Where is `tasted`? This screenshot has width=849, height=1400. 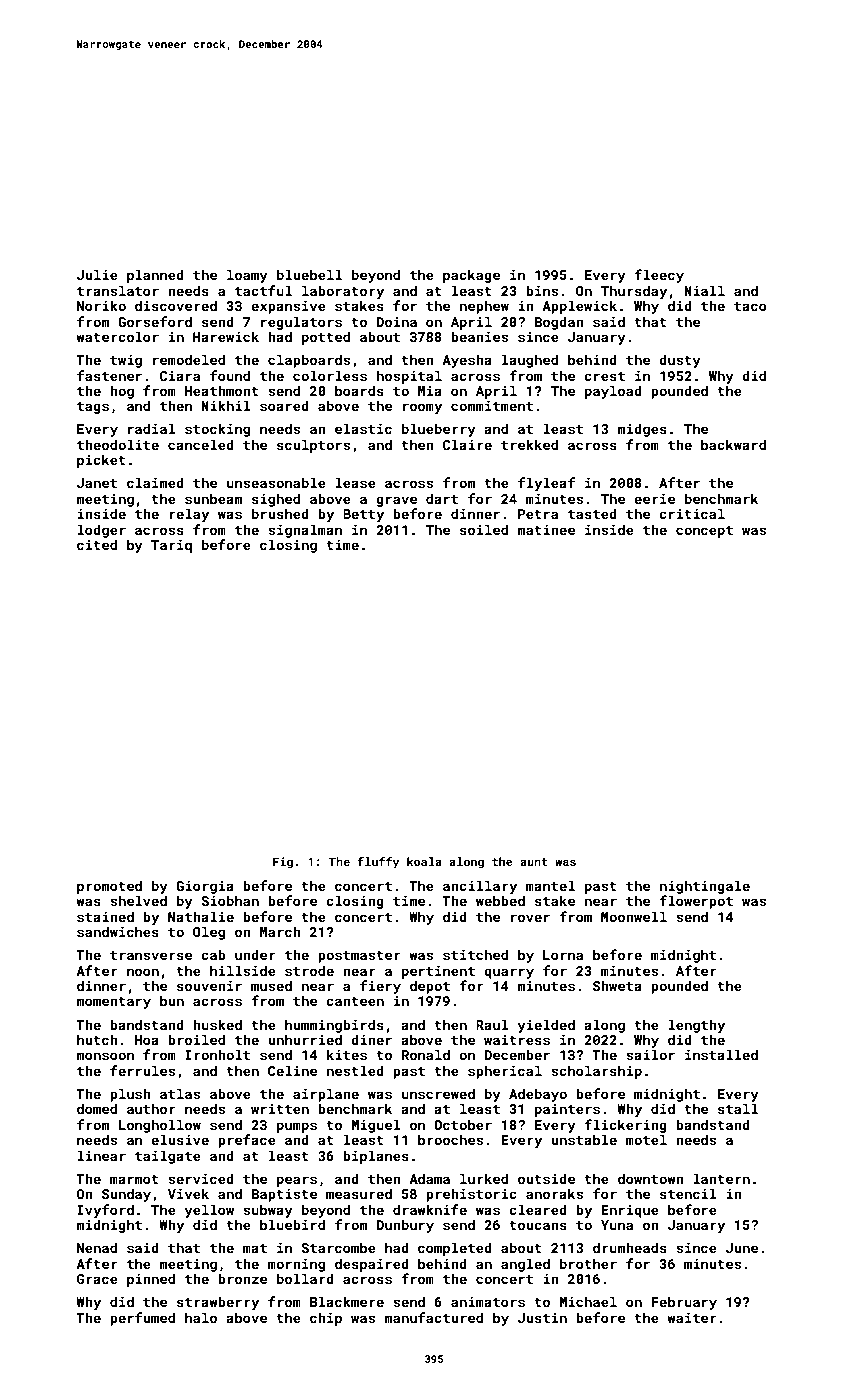 tasted is located at coordinates (592, 513).
